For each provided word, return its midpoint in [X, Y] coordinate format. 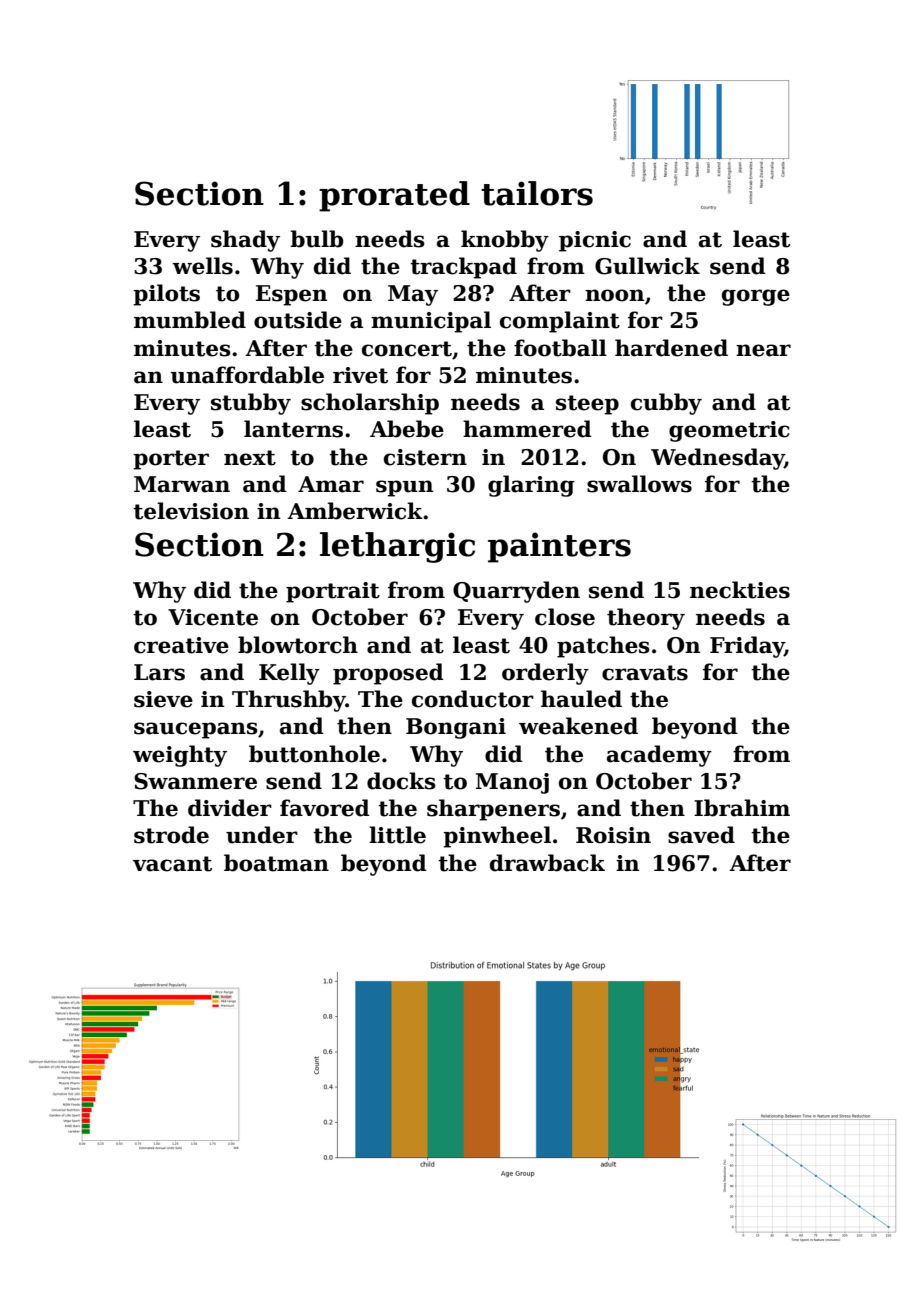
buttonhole [314, 754]
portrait [333, 592]
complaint [560, 322]
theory [646, 619]
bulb [316, 239]
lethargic [397, 547]
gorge [756, 297]
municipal [431, 322]
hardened [671, 348]
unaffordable [247, 375]
